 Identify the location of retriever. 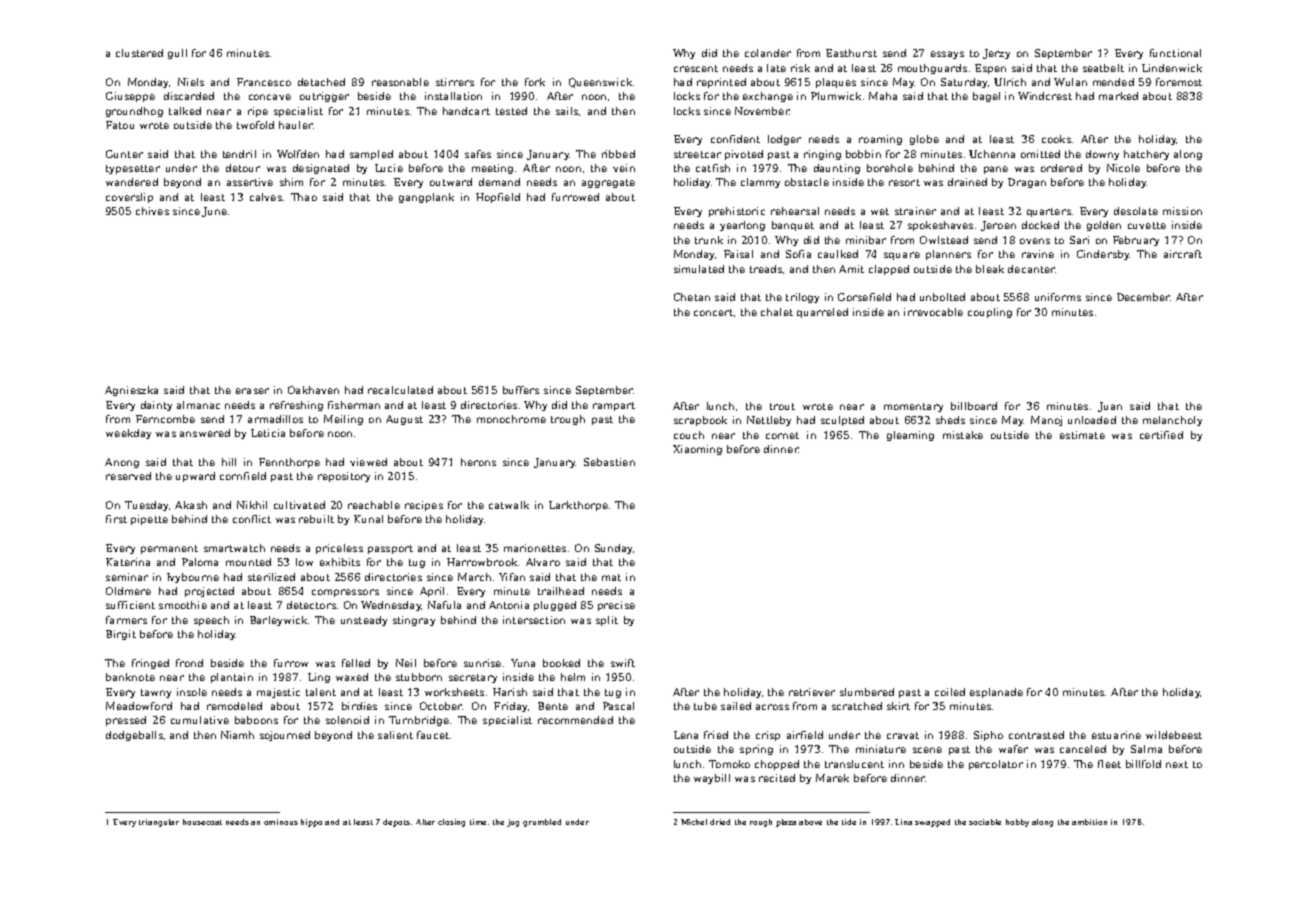
(812, 692).
